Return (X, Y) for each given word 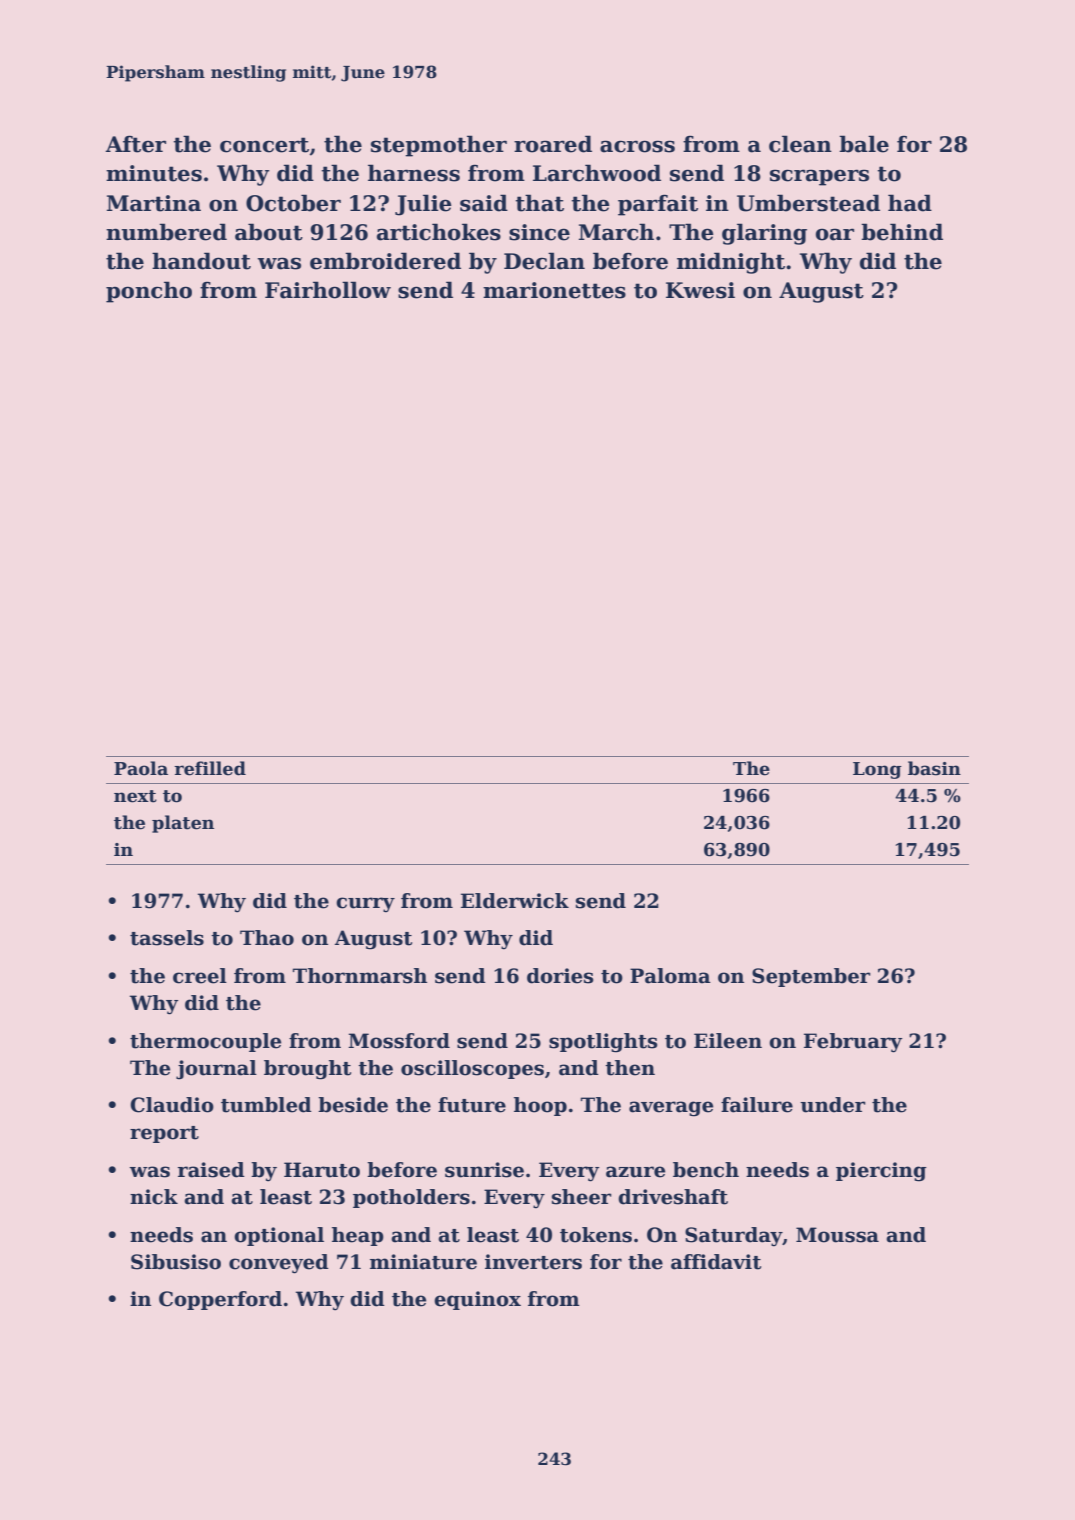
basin (934, 768)
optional (279, 1236)
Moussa (837, 1235)
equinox (477, 1300)
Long (877, 770)
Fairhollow (328, 290)
